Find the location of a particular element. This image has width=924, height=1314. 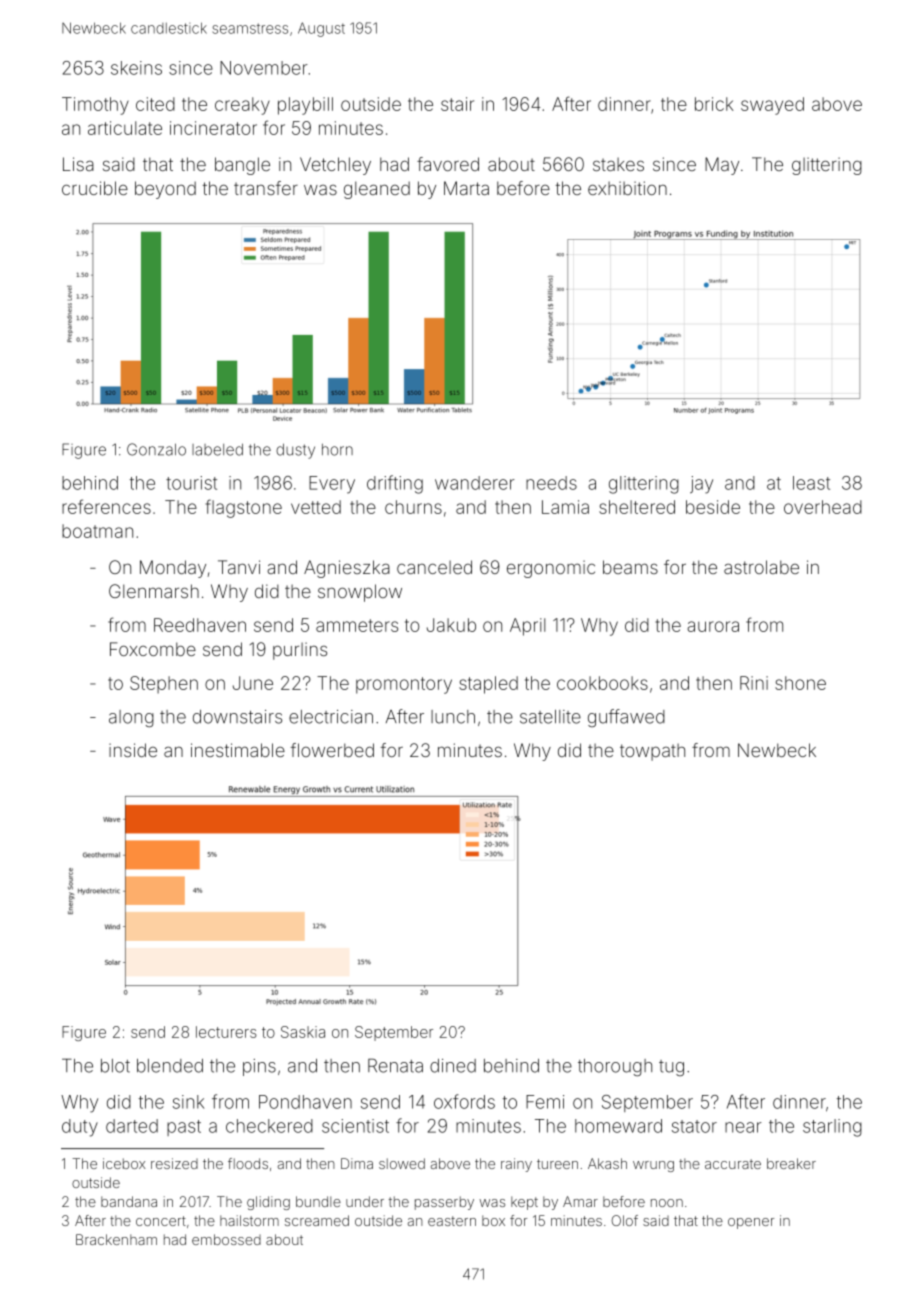

favored is located at coordinates (448, 164).
